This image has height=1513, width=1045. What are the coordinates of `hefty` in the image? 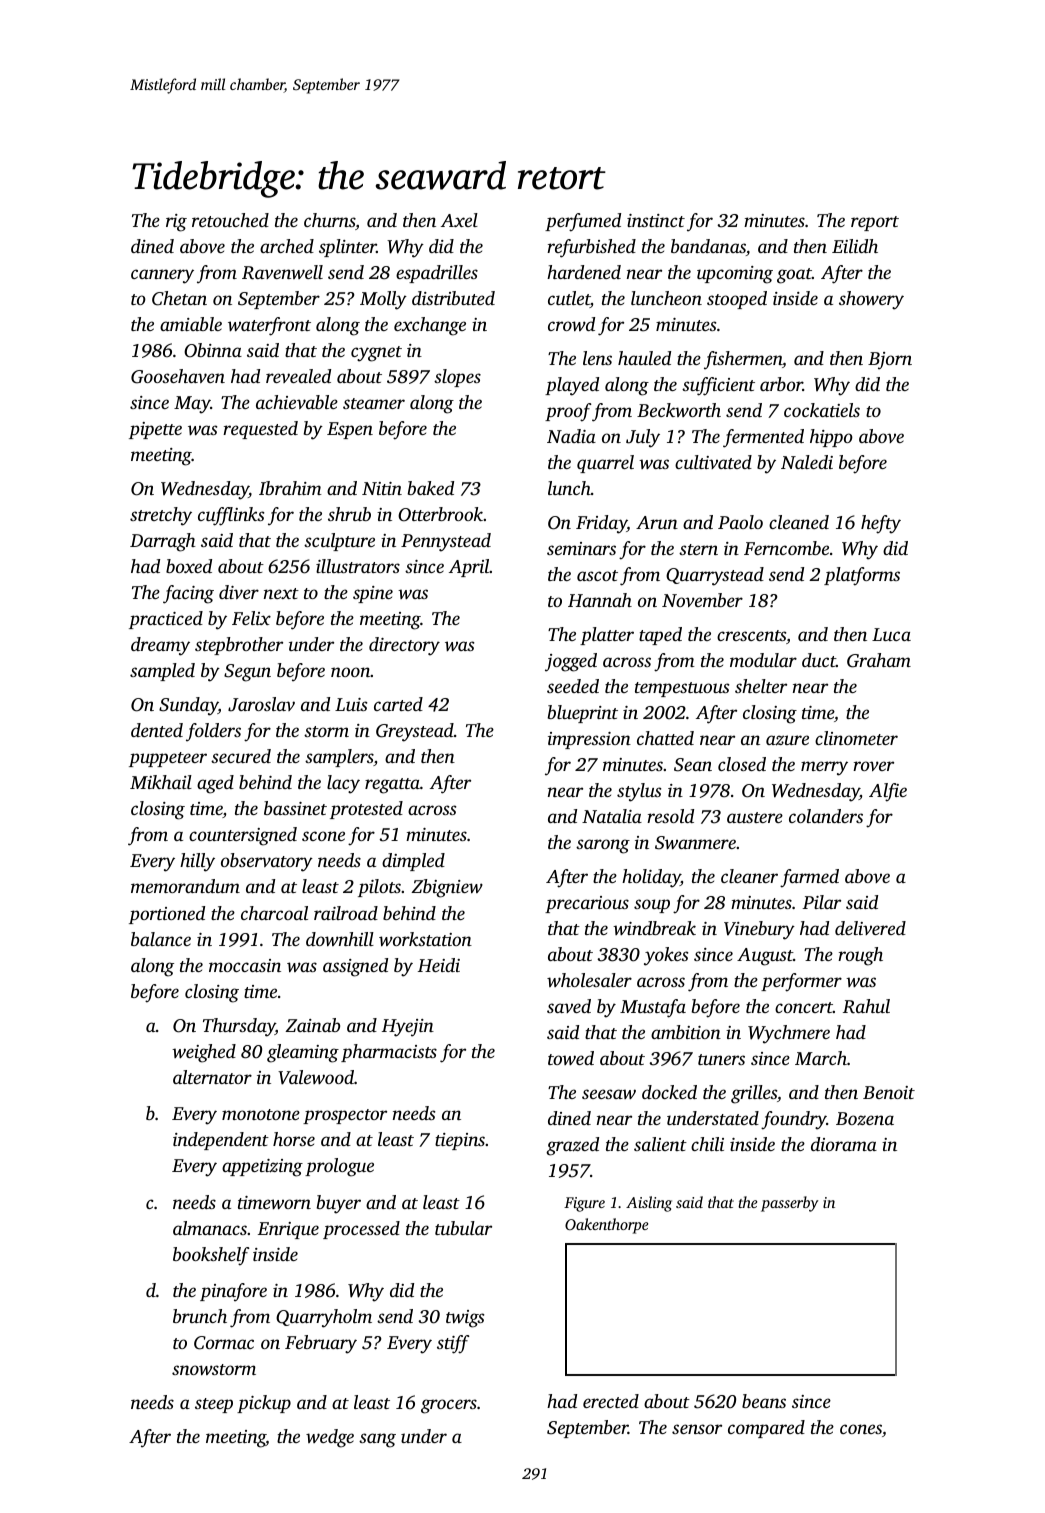 It's located at (881, 524).
